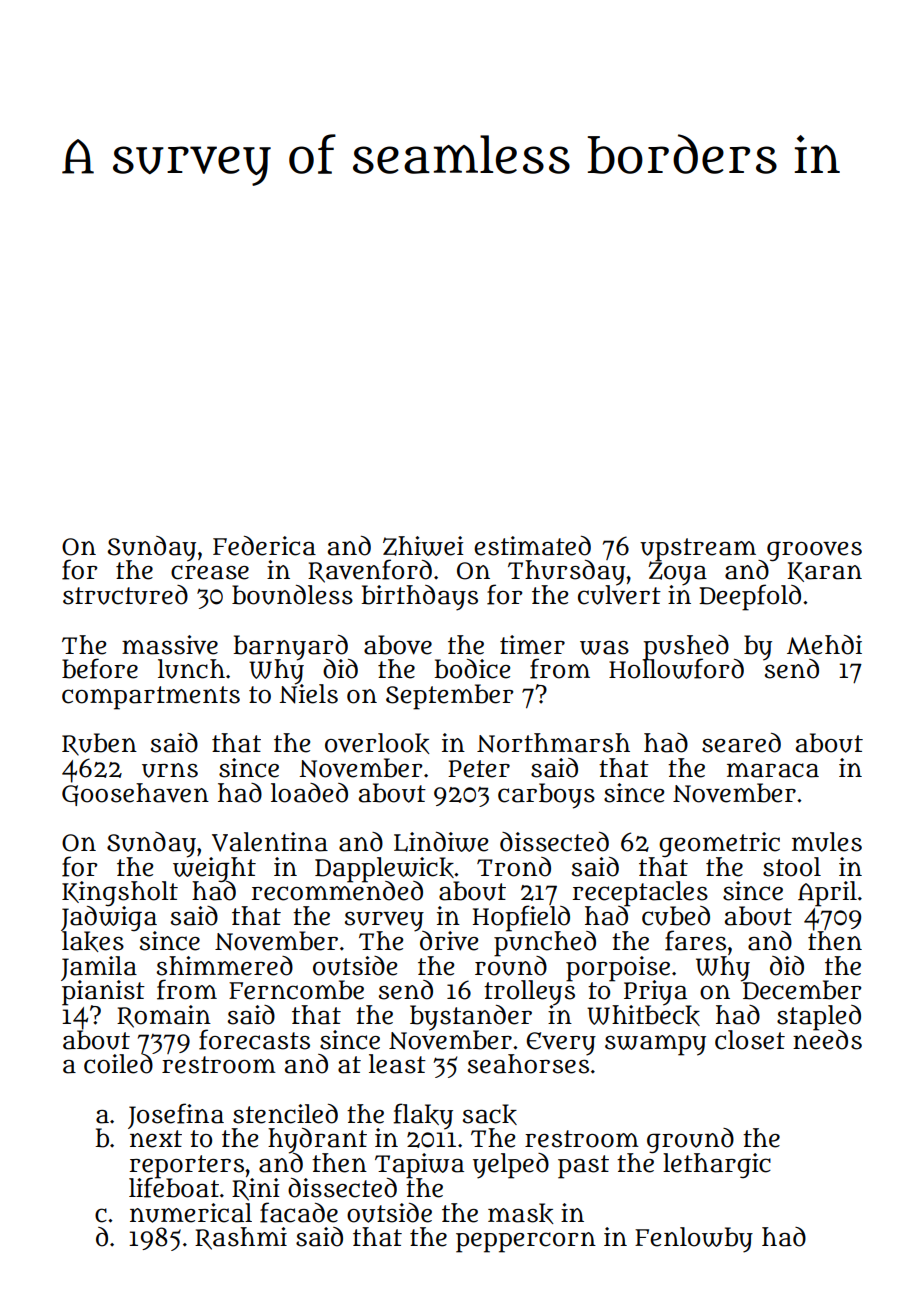 Image resolution: width=924 pixels, height=1314 pixels. Describe the element at coordinates (99, 744) in the screenshot. I see `Ruben` at that location.
